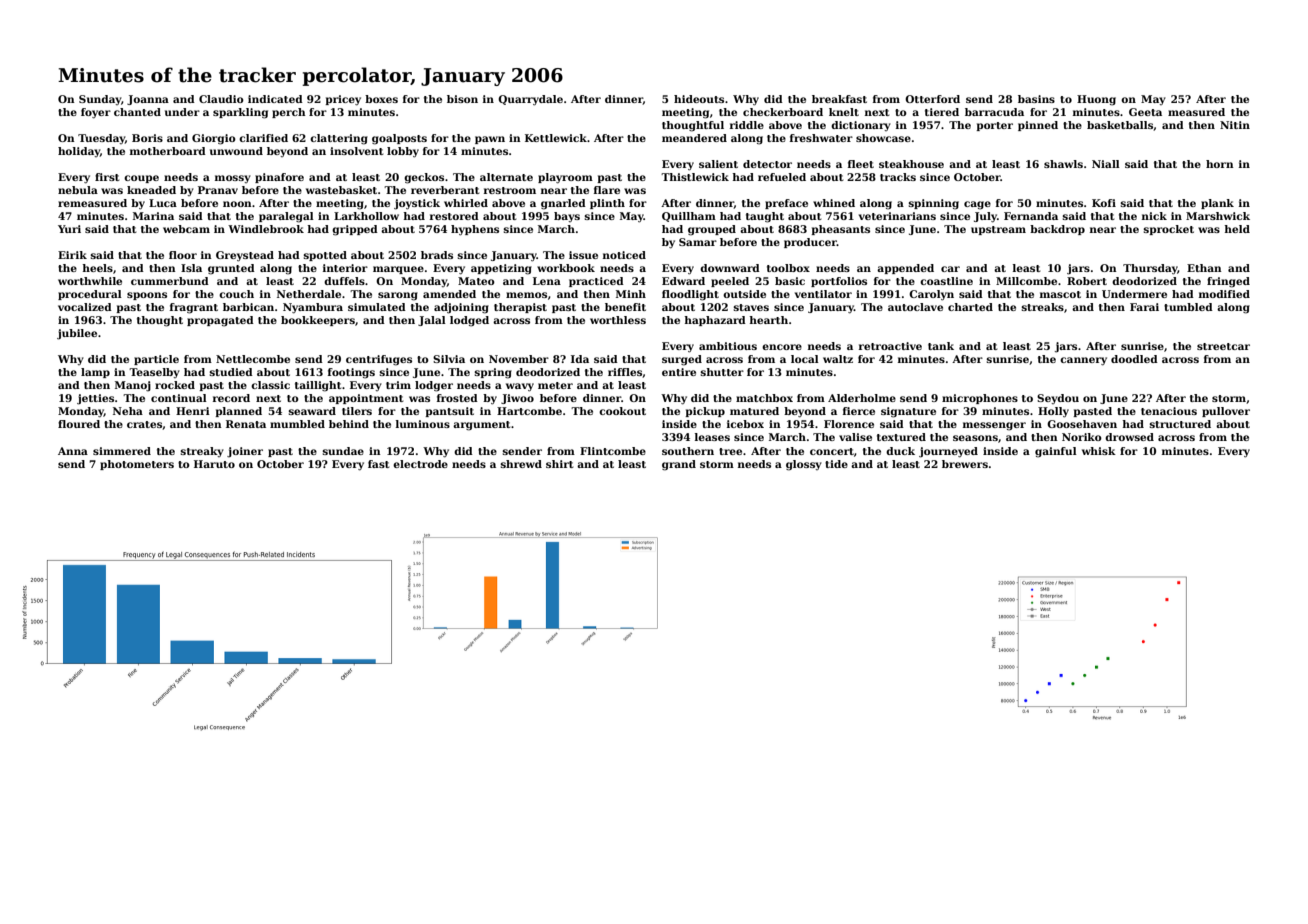  I want to click on basins, so click(1036, 99).
